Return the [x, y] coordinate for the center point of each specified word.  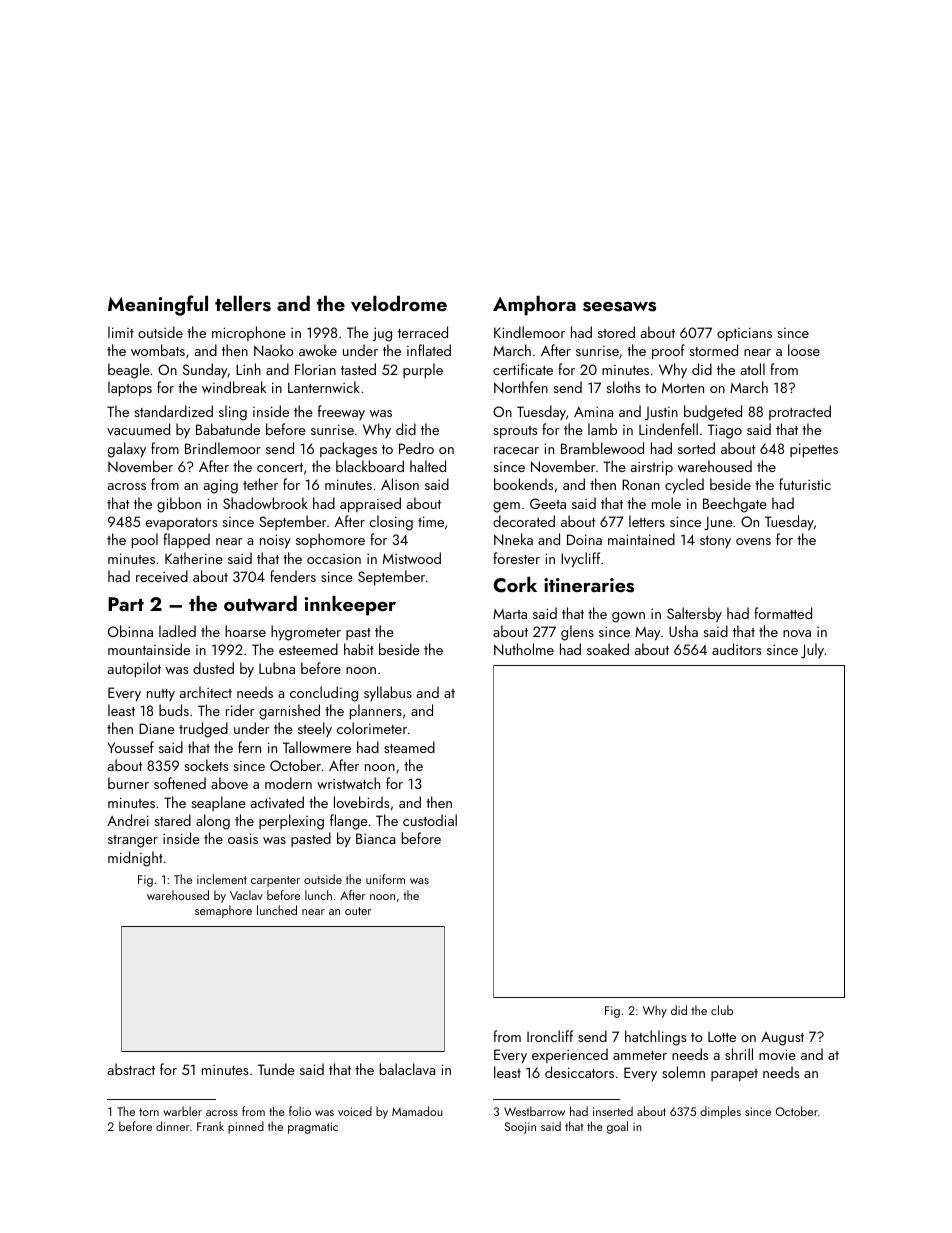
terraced [423, 332]
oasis [243, 838]
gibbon [179, 505]
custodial [430, 820]
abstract [131, 1069]
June [718, 523]
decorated [524, 521]
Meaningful [158, 305]
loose [804, 350]
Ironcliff [550, 1036]
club [722, 1010]
